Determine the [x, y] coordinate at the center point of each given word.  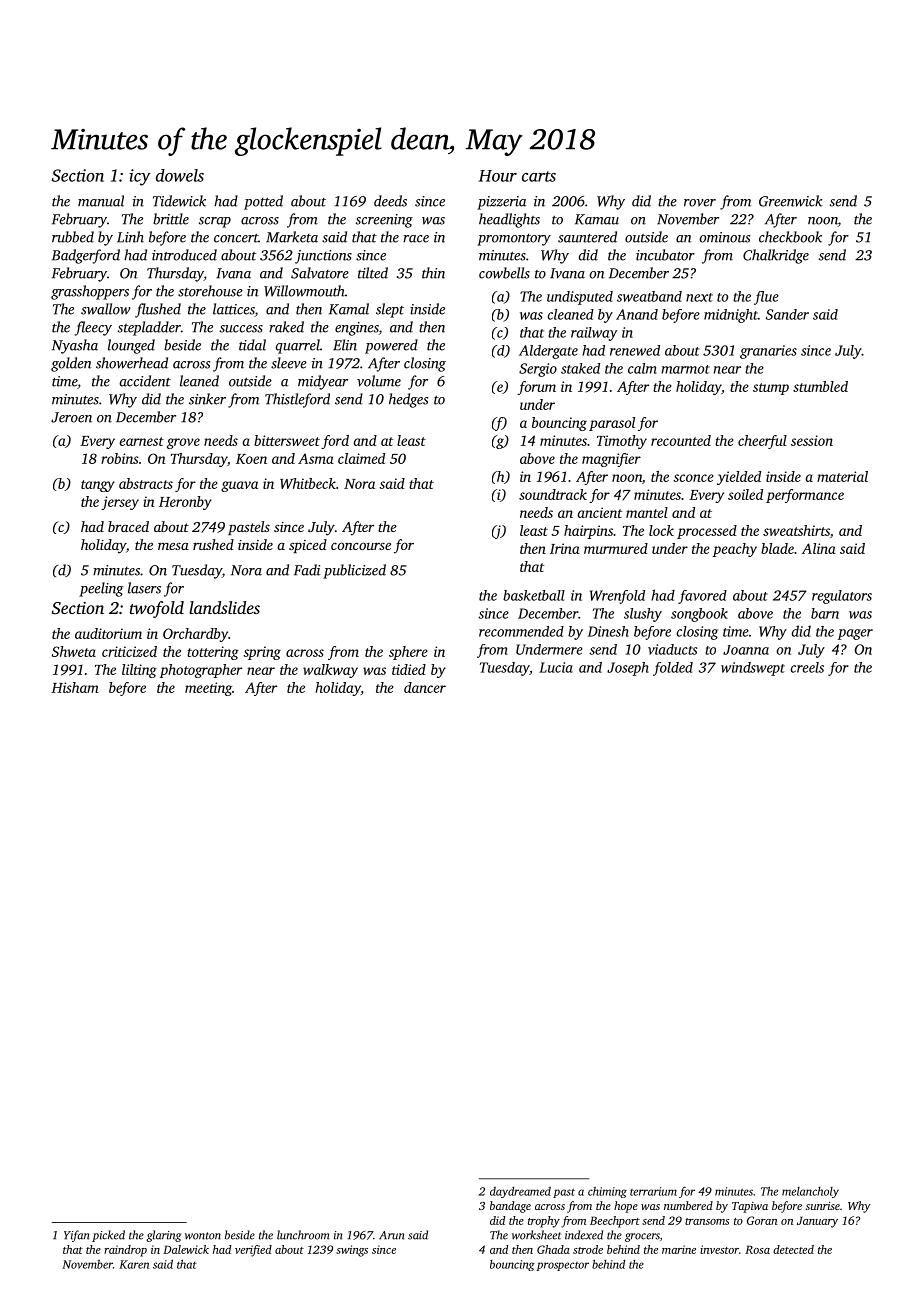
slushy [643, 615]
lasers [144, 588]
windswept [753, 669]
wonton [203, 1236]
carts [539, 176]
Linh [130, 237]
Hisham [75, 687]
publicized [354, 571]
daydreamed [520, 1192]
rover [700, 203]
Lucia [556, 667]
